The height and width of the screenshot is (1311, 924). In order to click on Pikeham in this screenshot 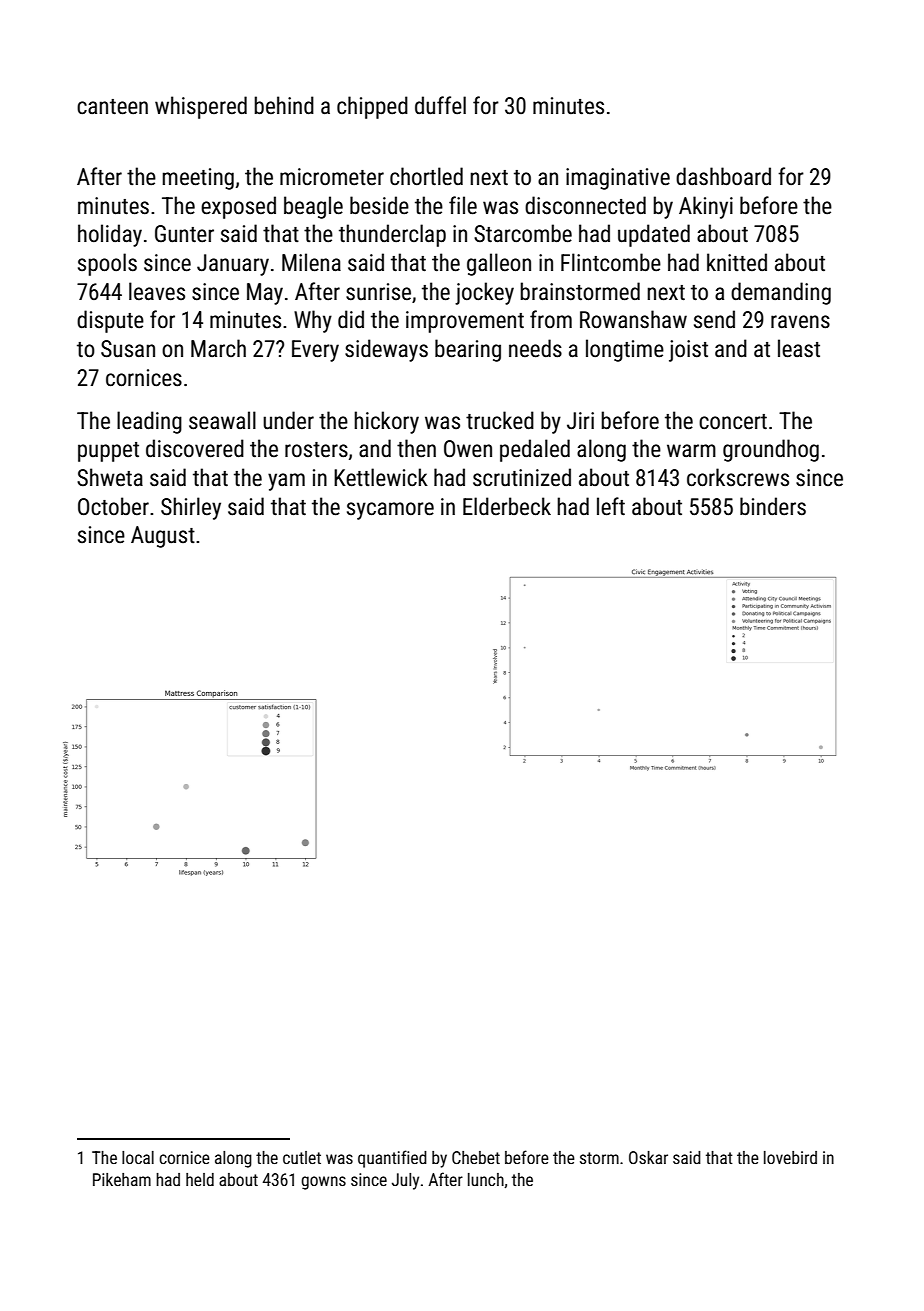, I will do `click(122, 1179)`.
